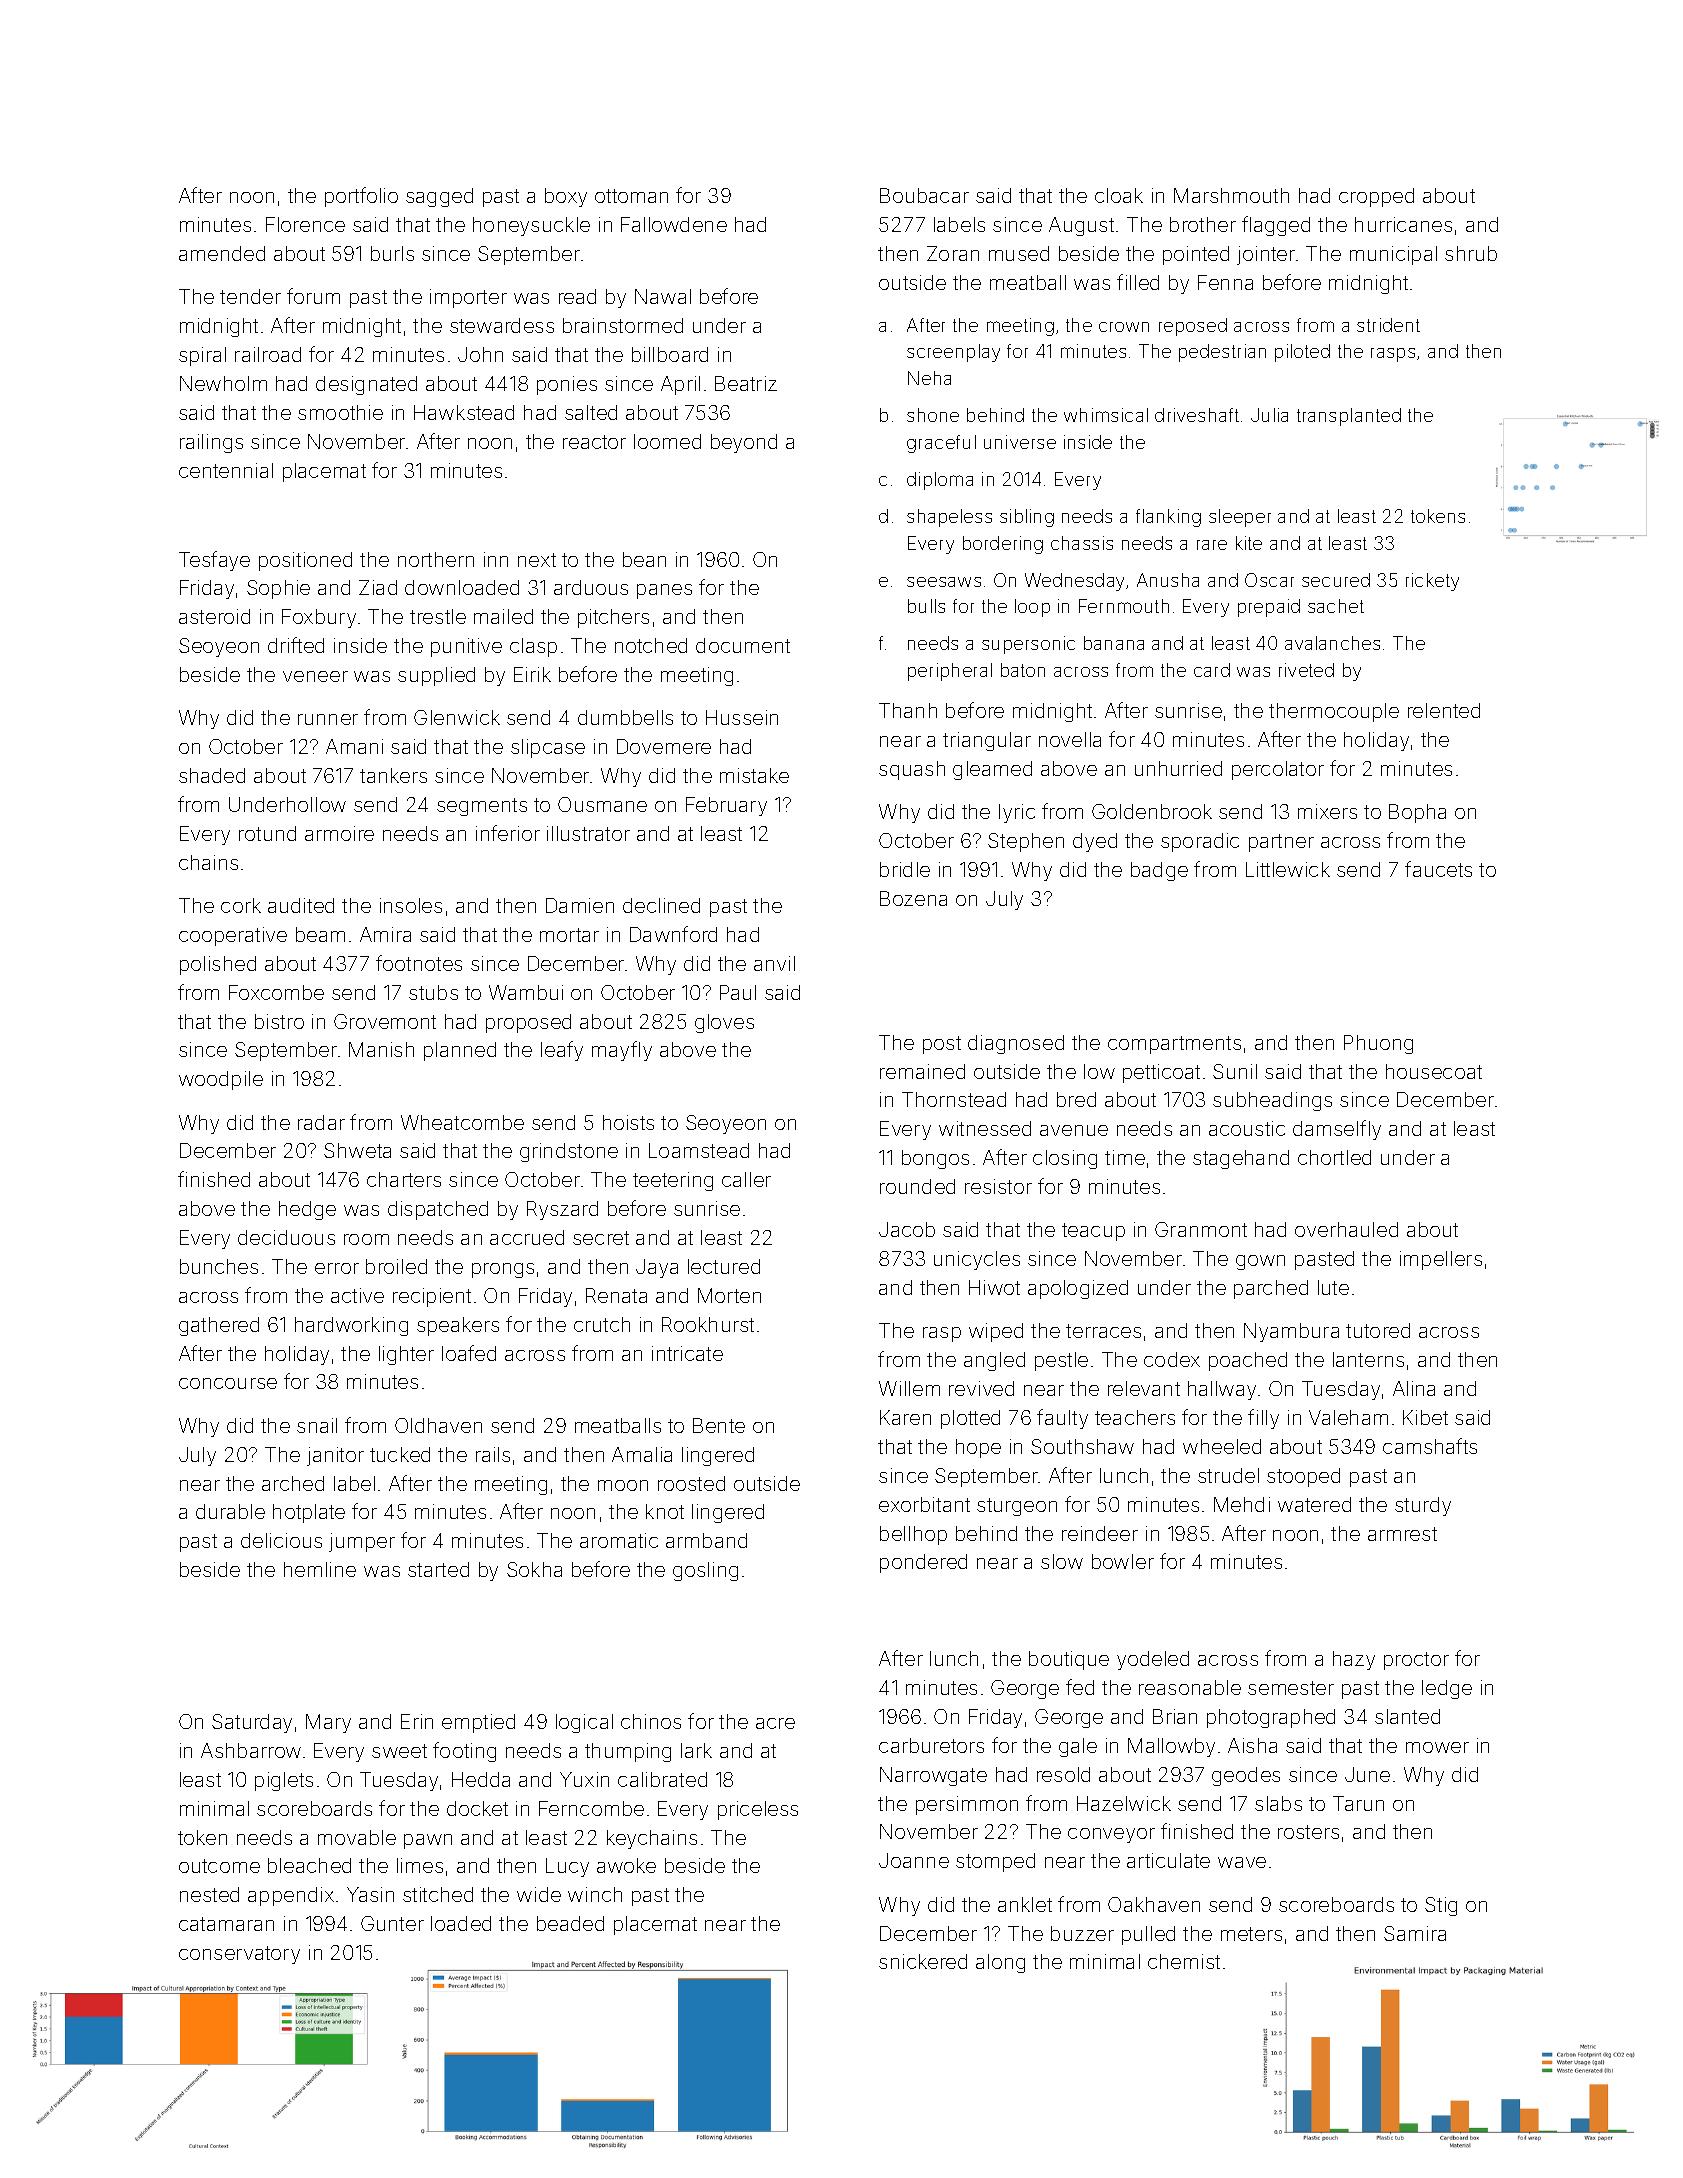 The image size is (1683, 2178). Describe the element at coordinates (351, 1326) in the screenshot. I see `hardworking` at that location.
